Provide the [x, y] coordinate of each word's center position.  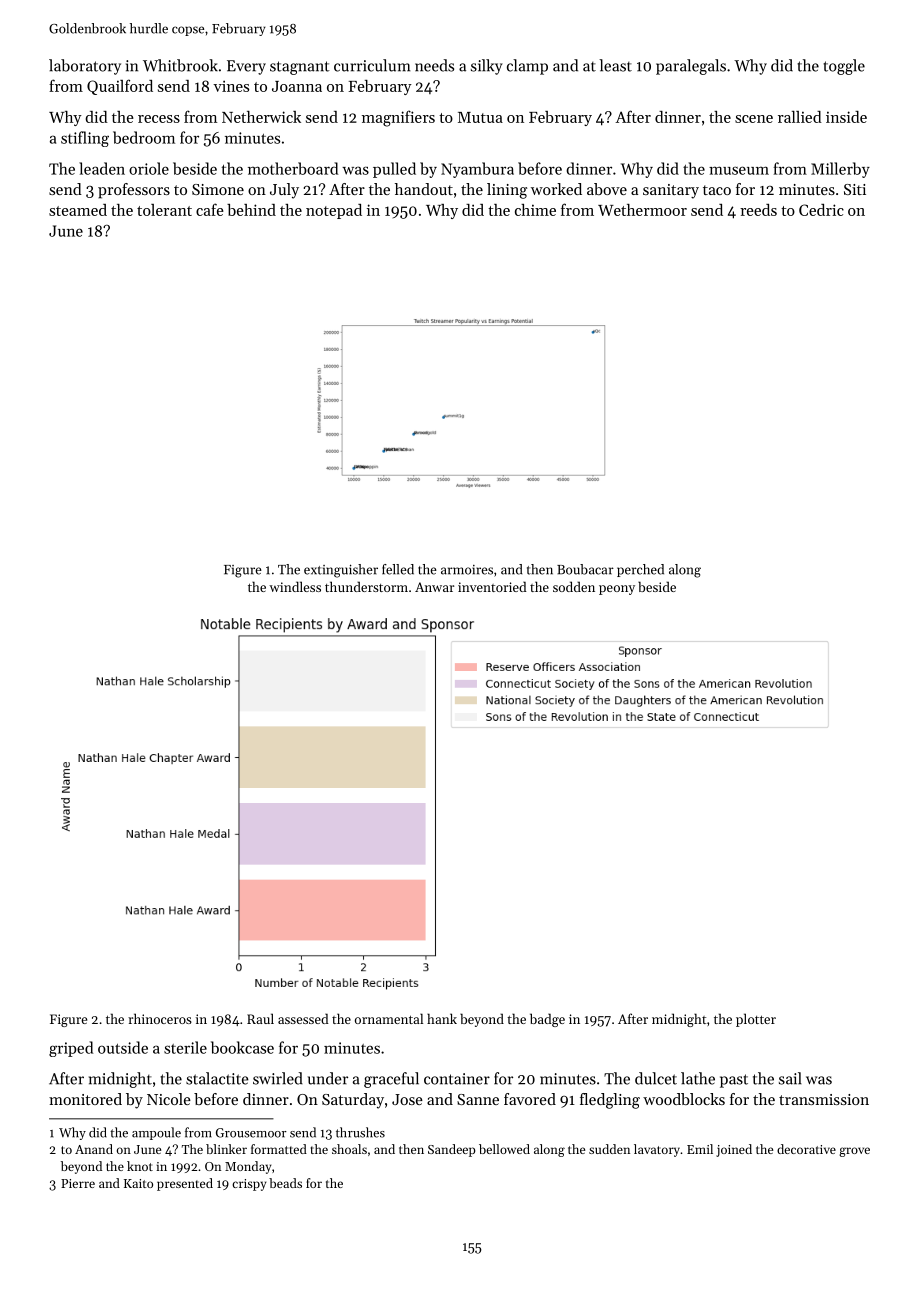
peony [617, 590]
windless [295, 586]
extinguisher [341, 571]
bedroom [144, 137]
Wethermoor [642, 210]
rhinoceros [160, 1018]
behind [251, 210]
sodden [574, 586]
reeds [758, 210]
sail [790, 1078]
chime [535, 210]
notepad [334, 211]
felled [398, 569]
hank [442, 1018]
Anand [94, 1149]
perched [640, 570]
